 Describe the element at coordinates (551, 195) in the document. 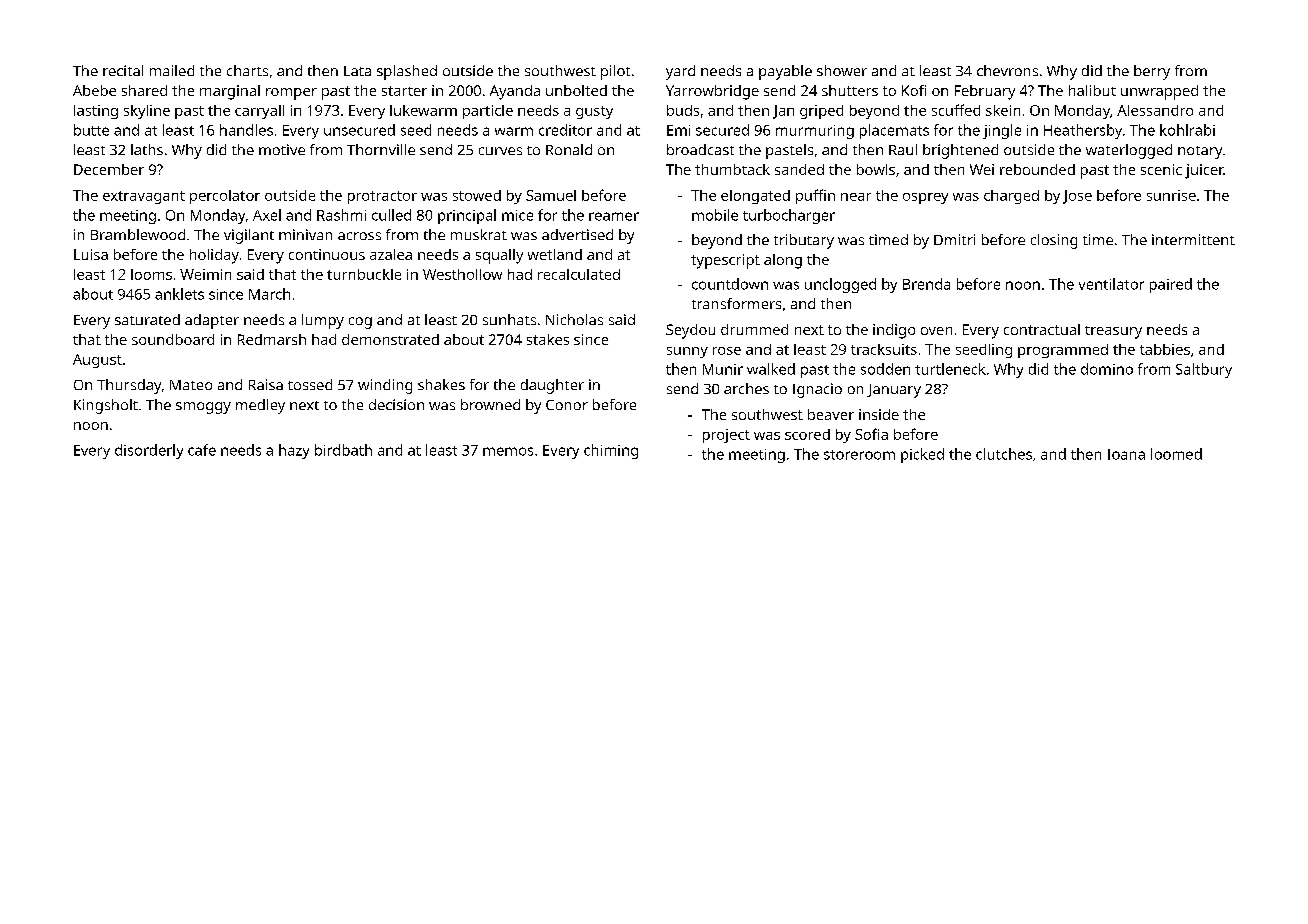

I see `Samuel` at that location.
